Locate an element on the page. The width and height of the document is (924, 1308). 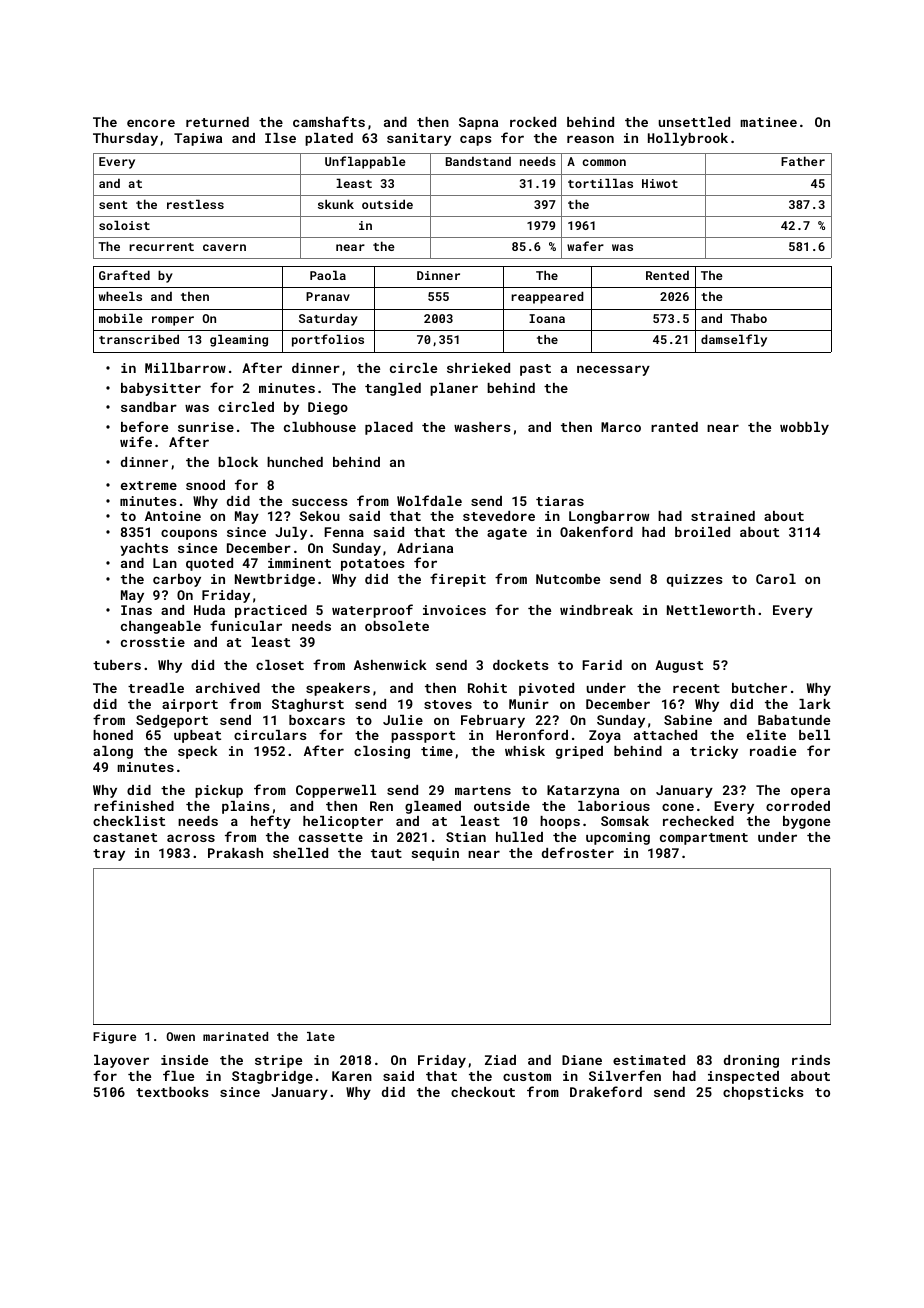
snood is located at coordinates (205, 485).
